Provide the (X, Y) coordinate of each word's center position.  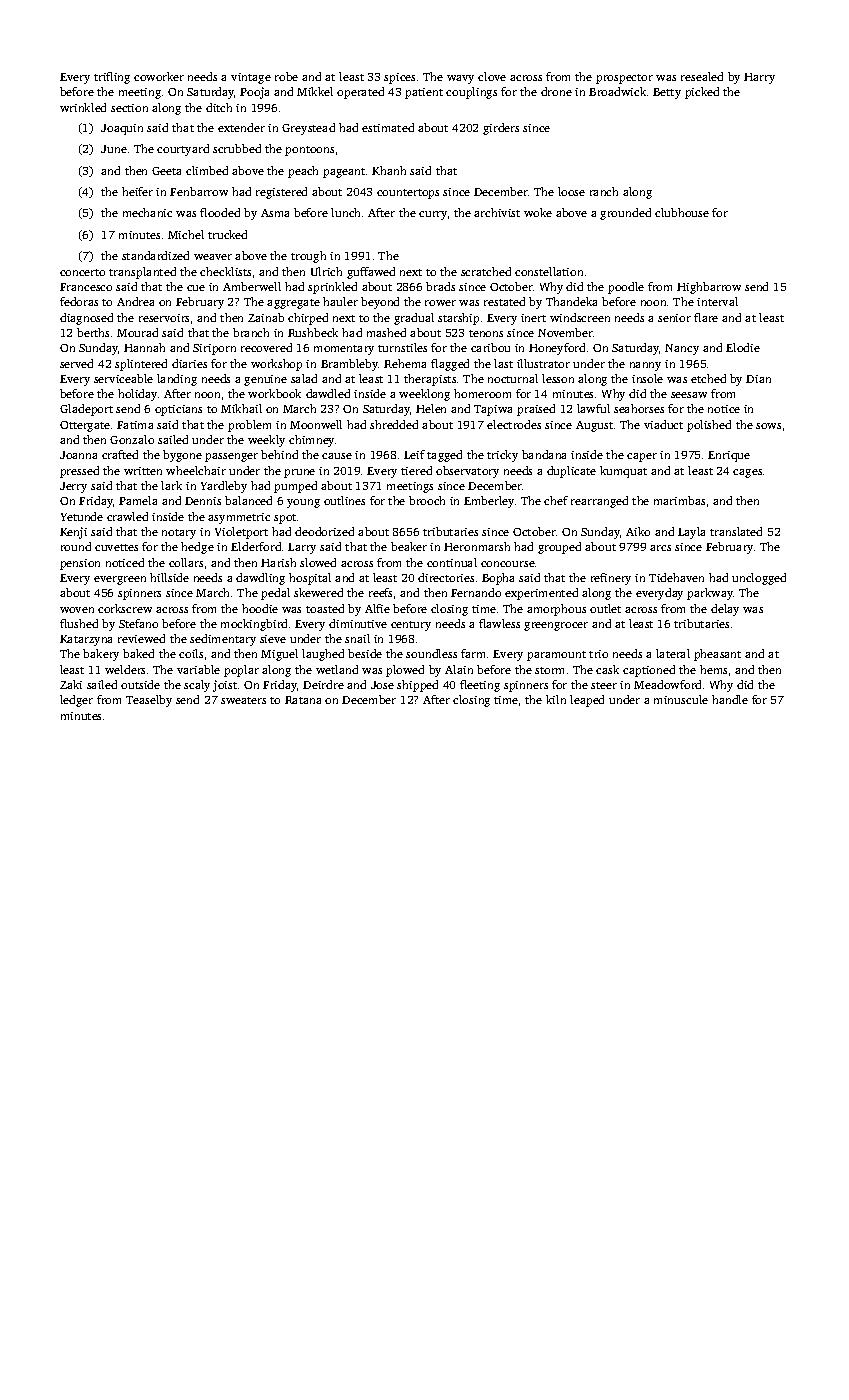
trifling (112, 78)
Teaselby (149, 701)
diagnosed (86, 319)
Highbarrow (709, 288)
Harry (759, 78)
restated (504, 301)
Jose (382, 685)
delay (725, 610)
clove (492, 76)
